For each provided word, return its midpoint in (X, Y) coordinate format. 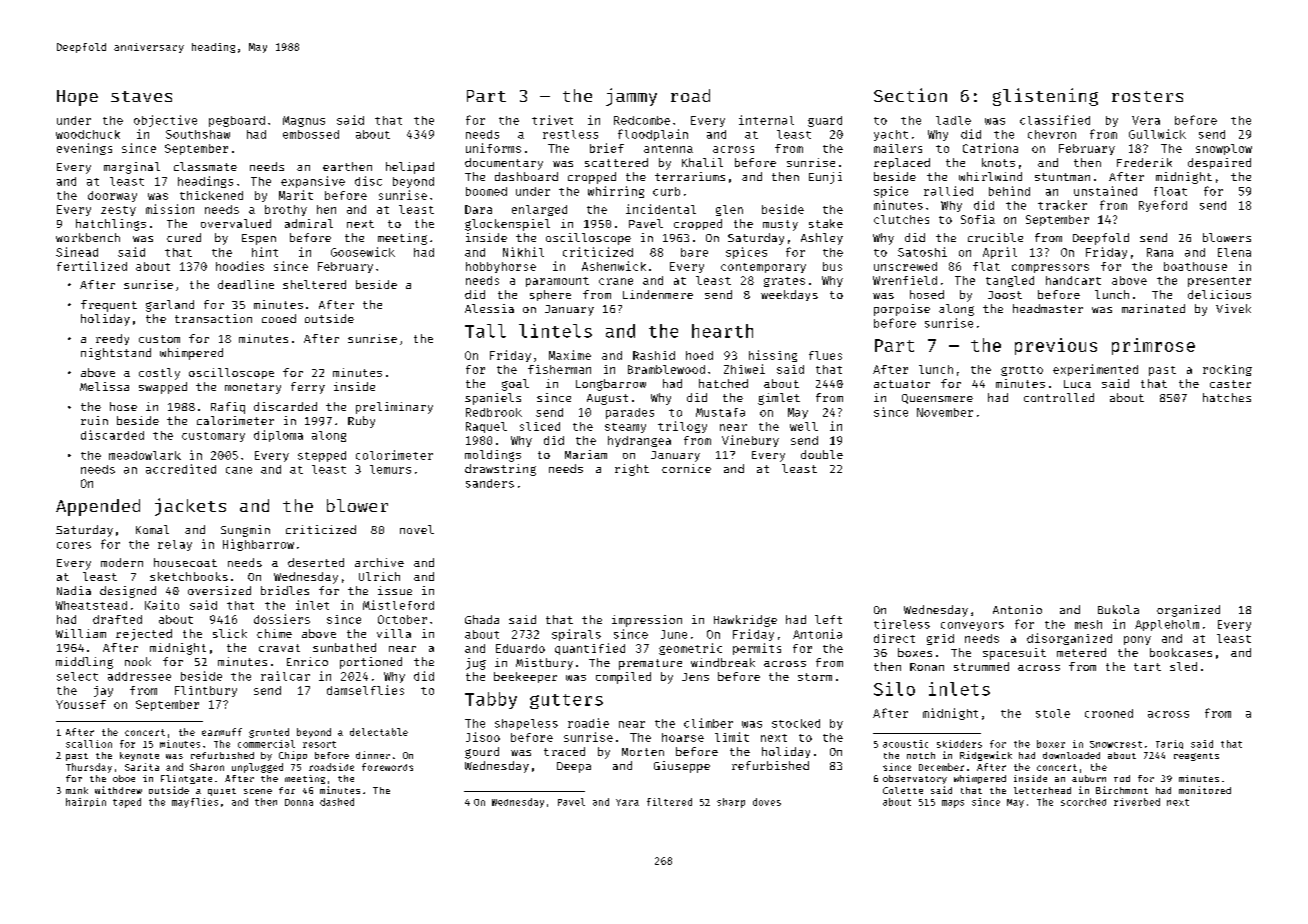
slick (230, 633)
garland (170, 306)
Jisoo (483, 737)
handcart (1073, 280)
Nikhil (523, 252)
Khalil (702, 162)
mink (77, 790)
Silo (894, 689)
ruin (94, 420)
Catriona (990, 148)
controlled (1059, 397)
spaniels (493, 399)
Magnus (304, 121)
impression (647, 621)
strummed (981, 666)
